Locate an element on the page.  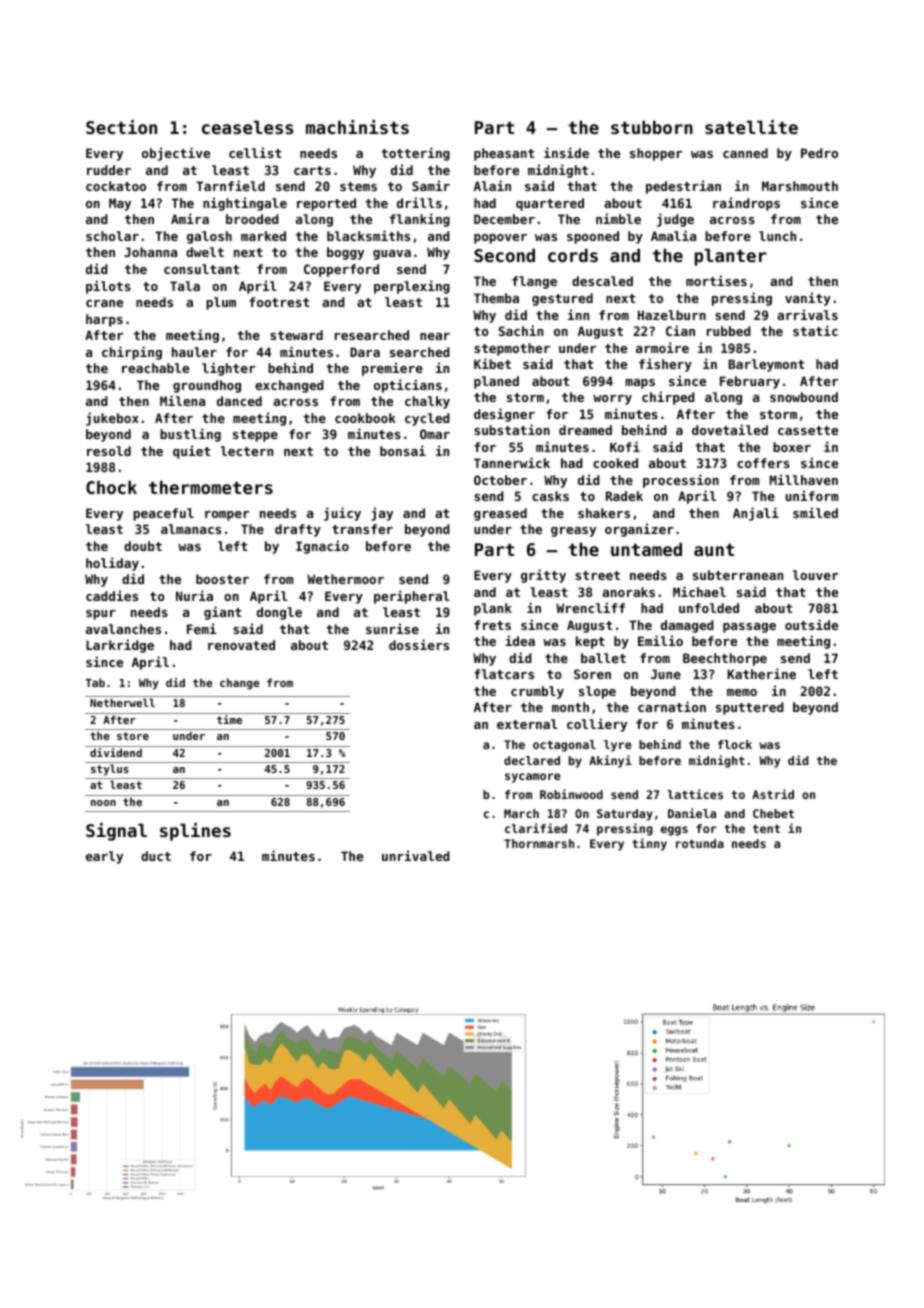
stubborn is located at coordinates (652, 127).
